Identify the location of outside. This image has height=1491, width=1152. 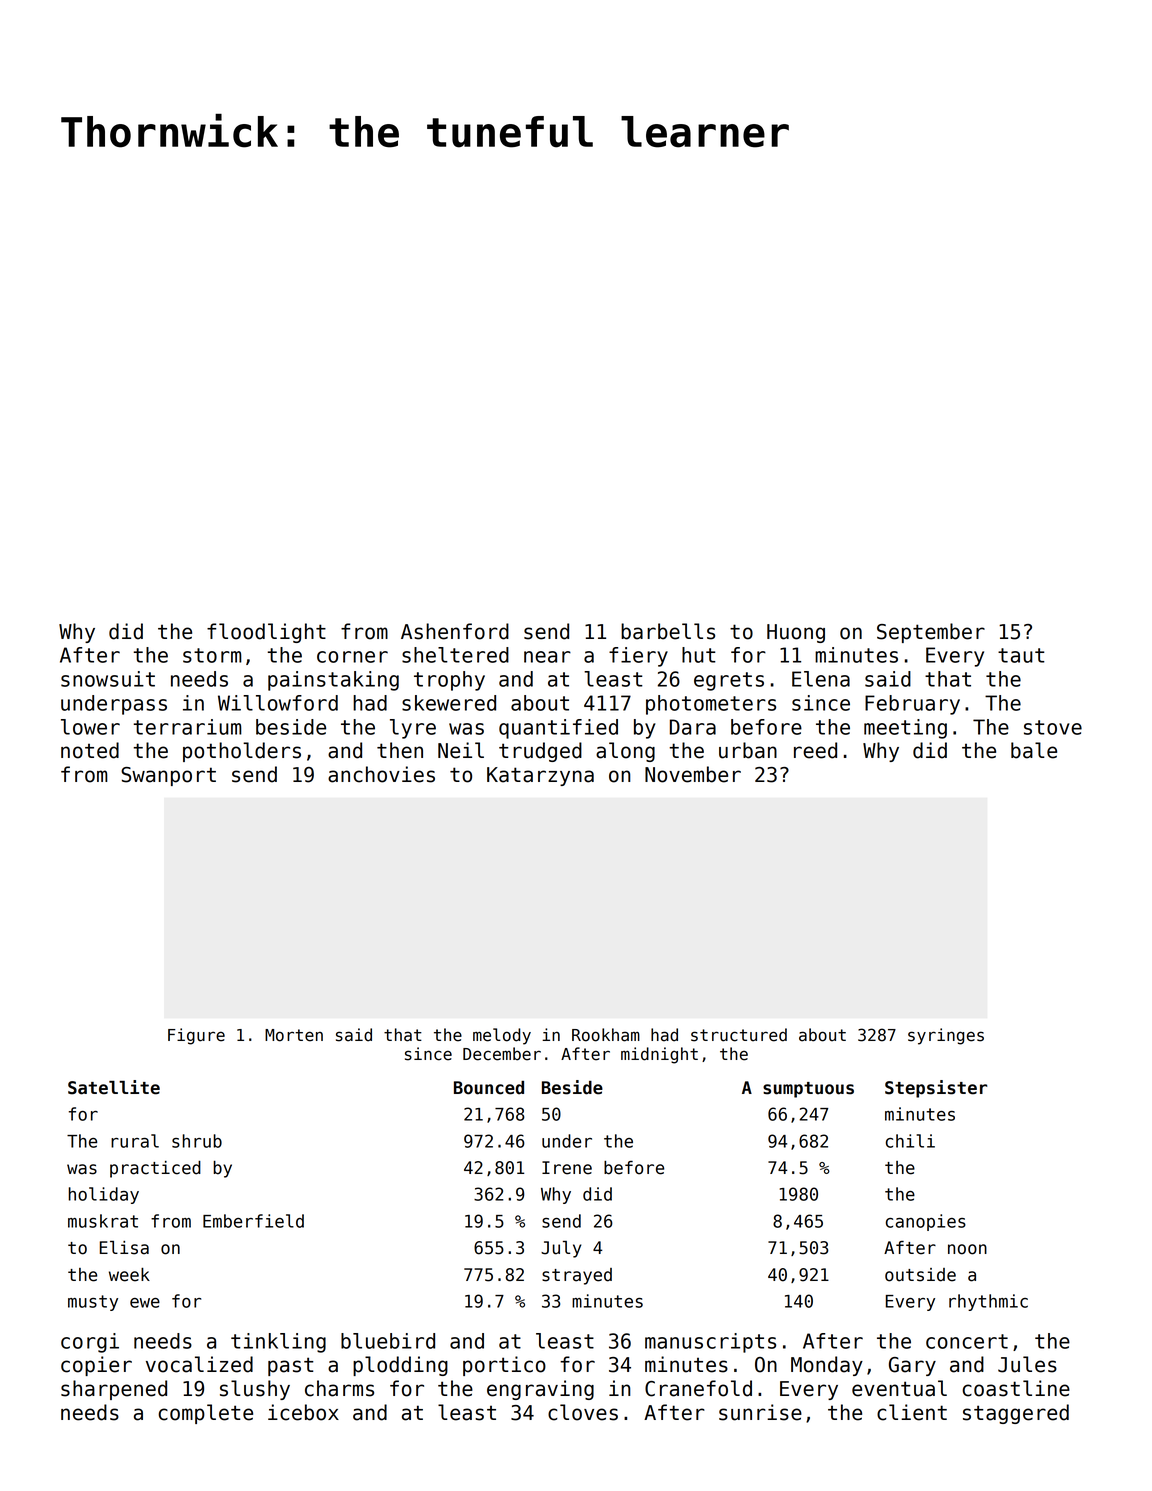
(920, 1275).
